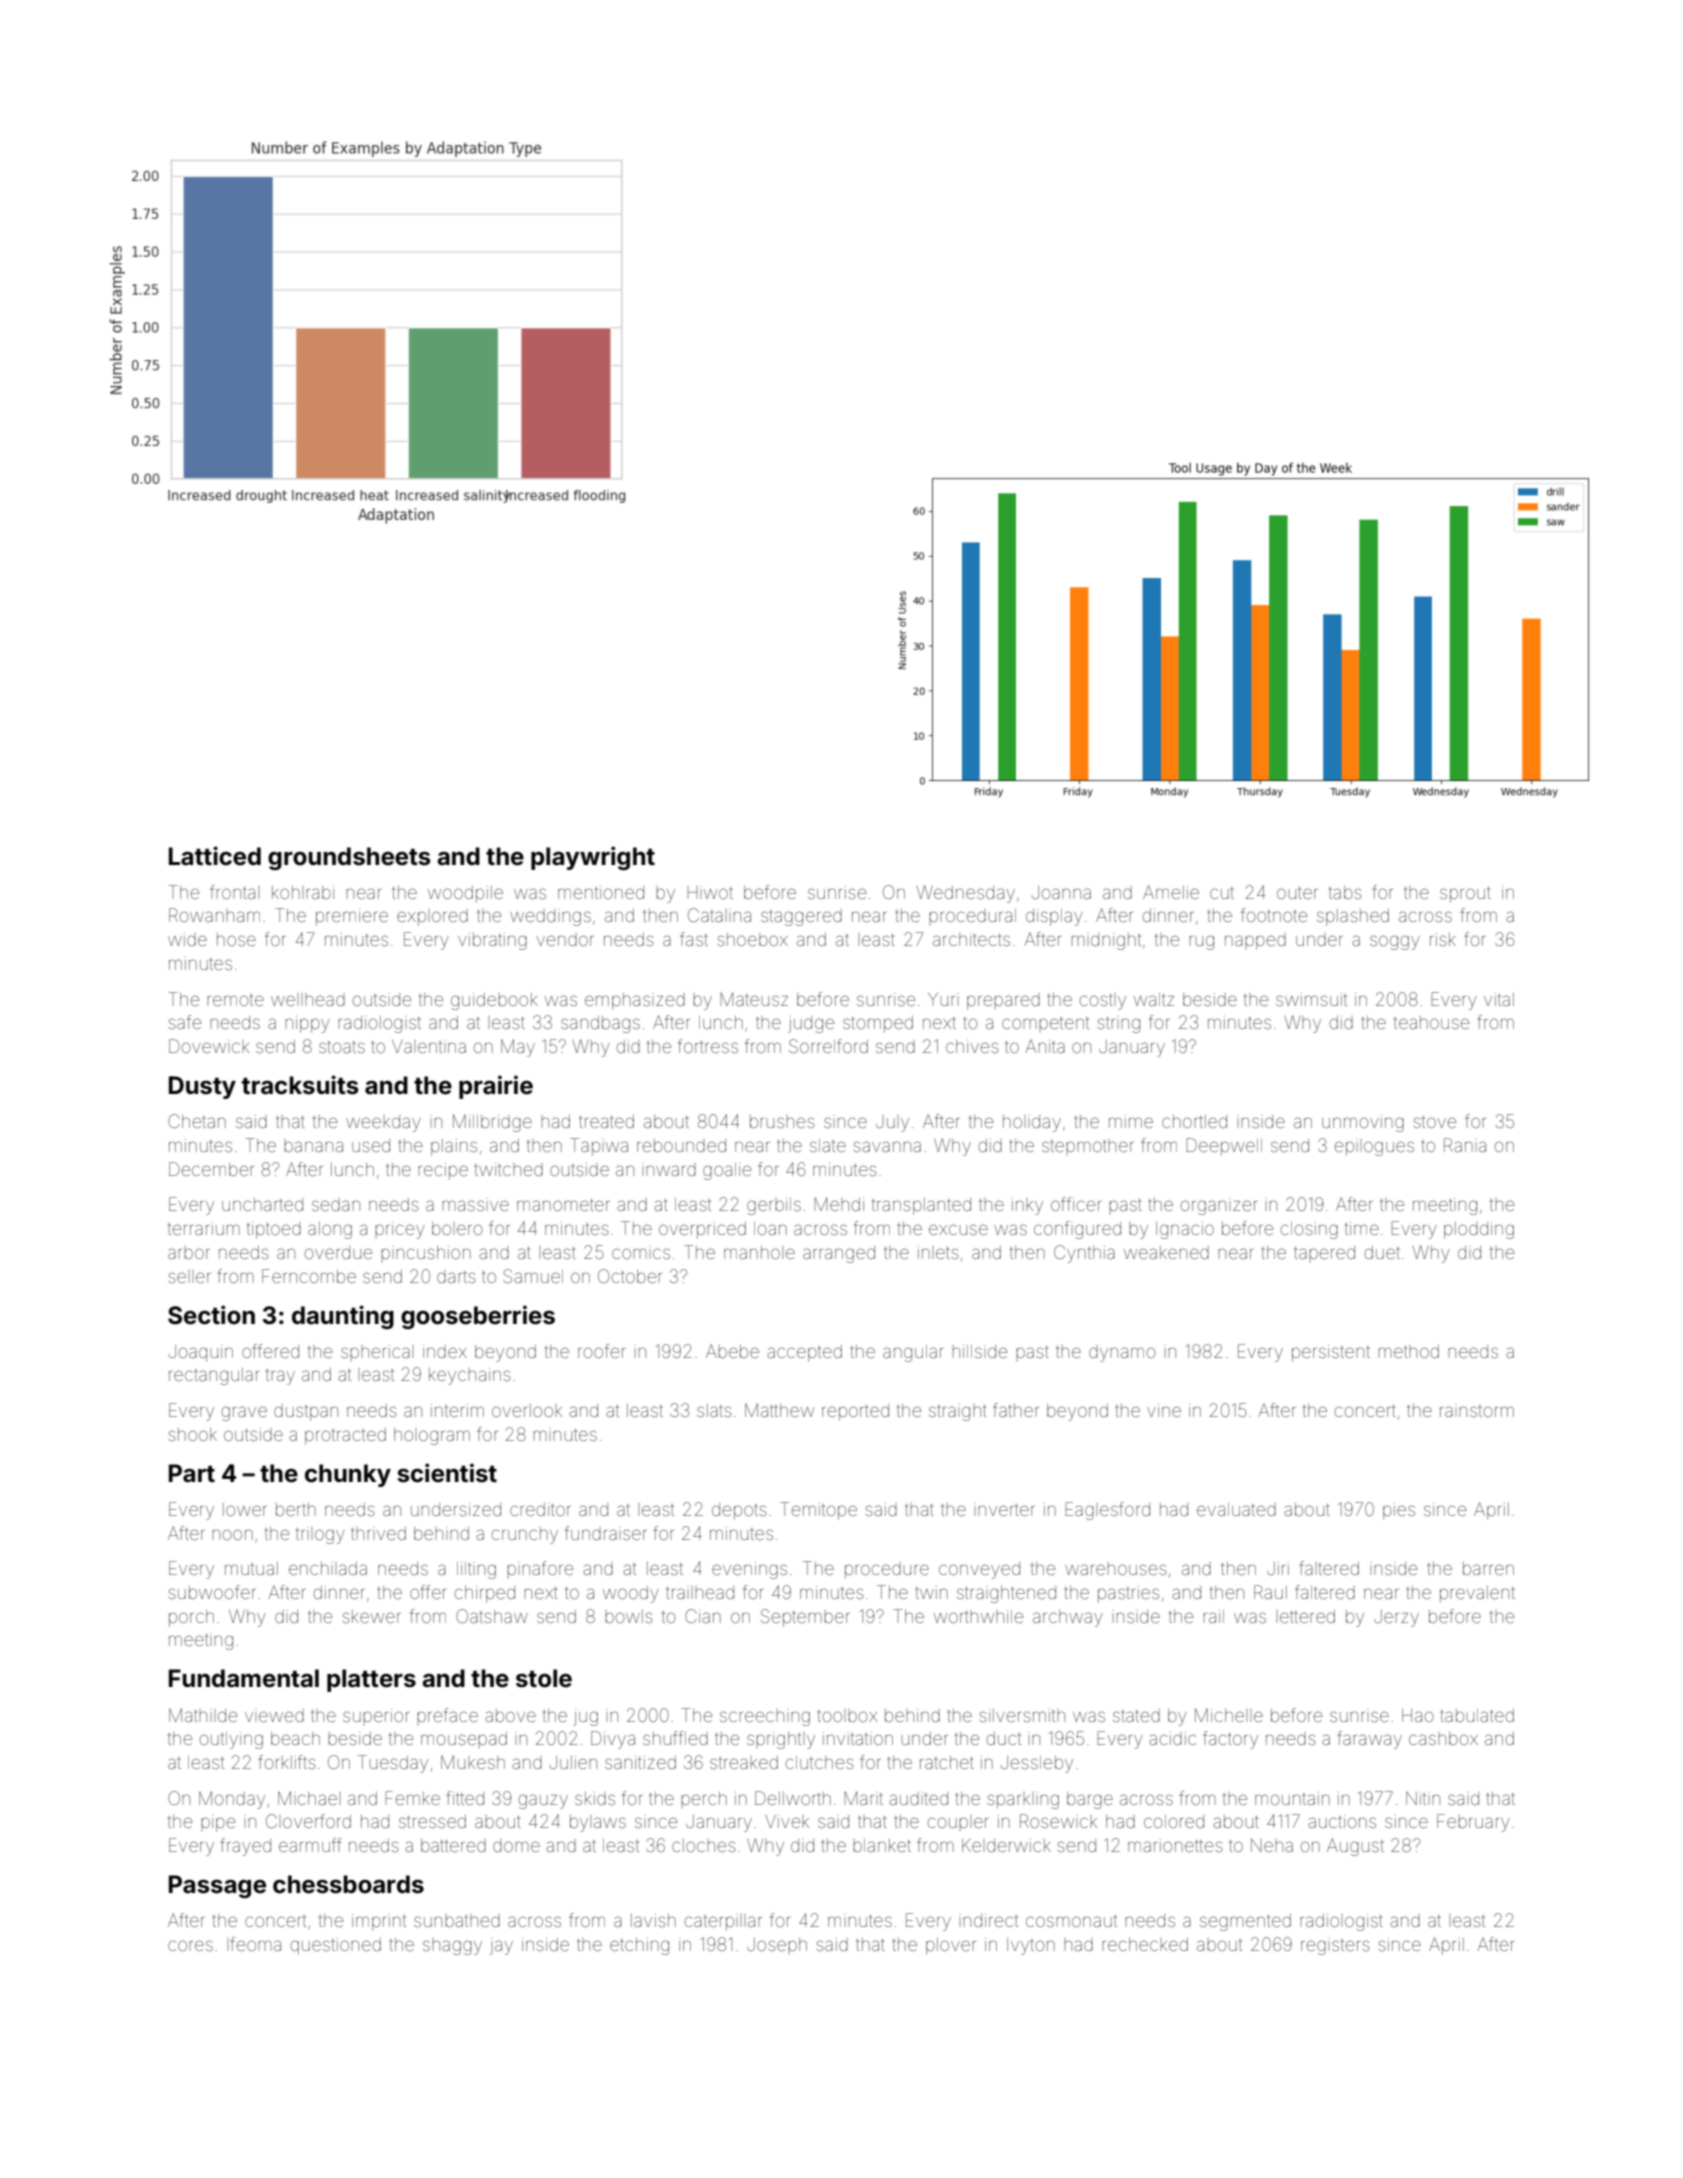 The image size is (1683, 2178). I want to click on playwright, so click(593, 858).
